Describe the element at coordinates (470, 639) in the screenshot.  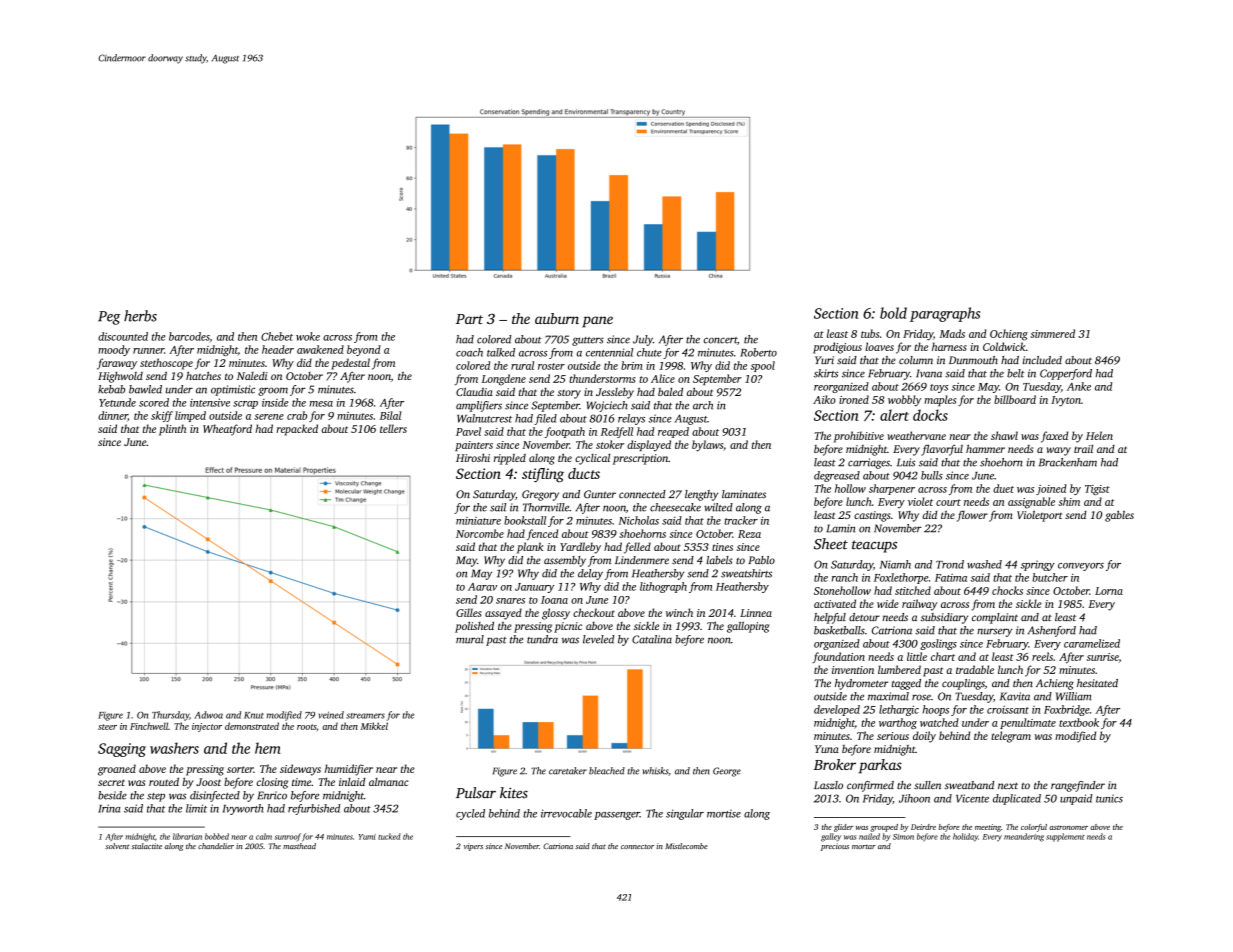
I see `mural` at that location.
